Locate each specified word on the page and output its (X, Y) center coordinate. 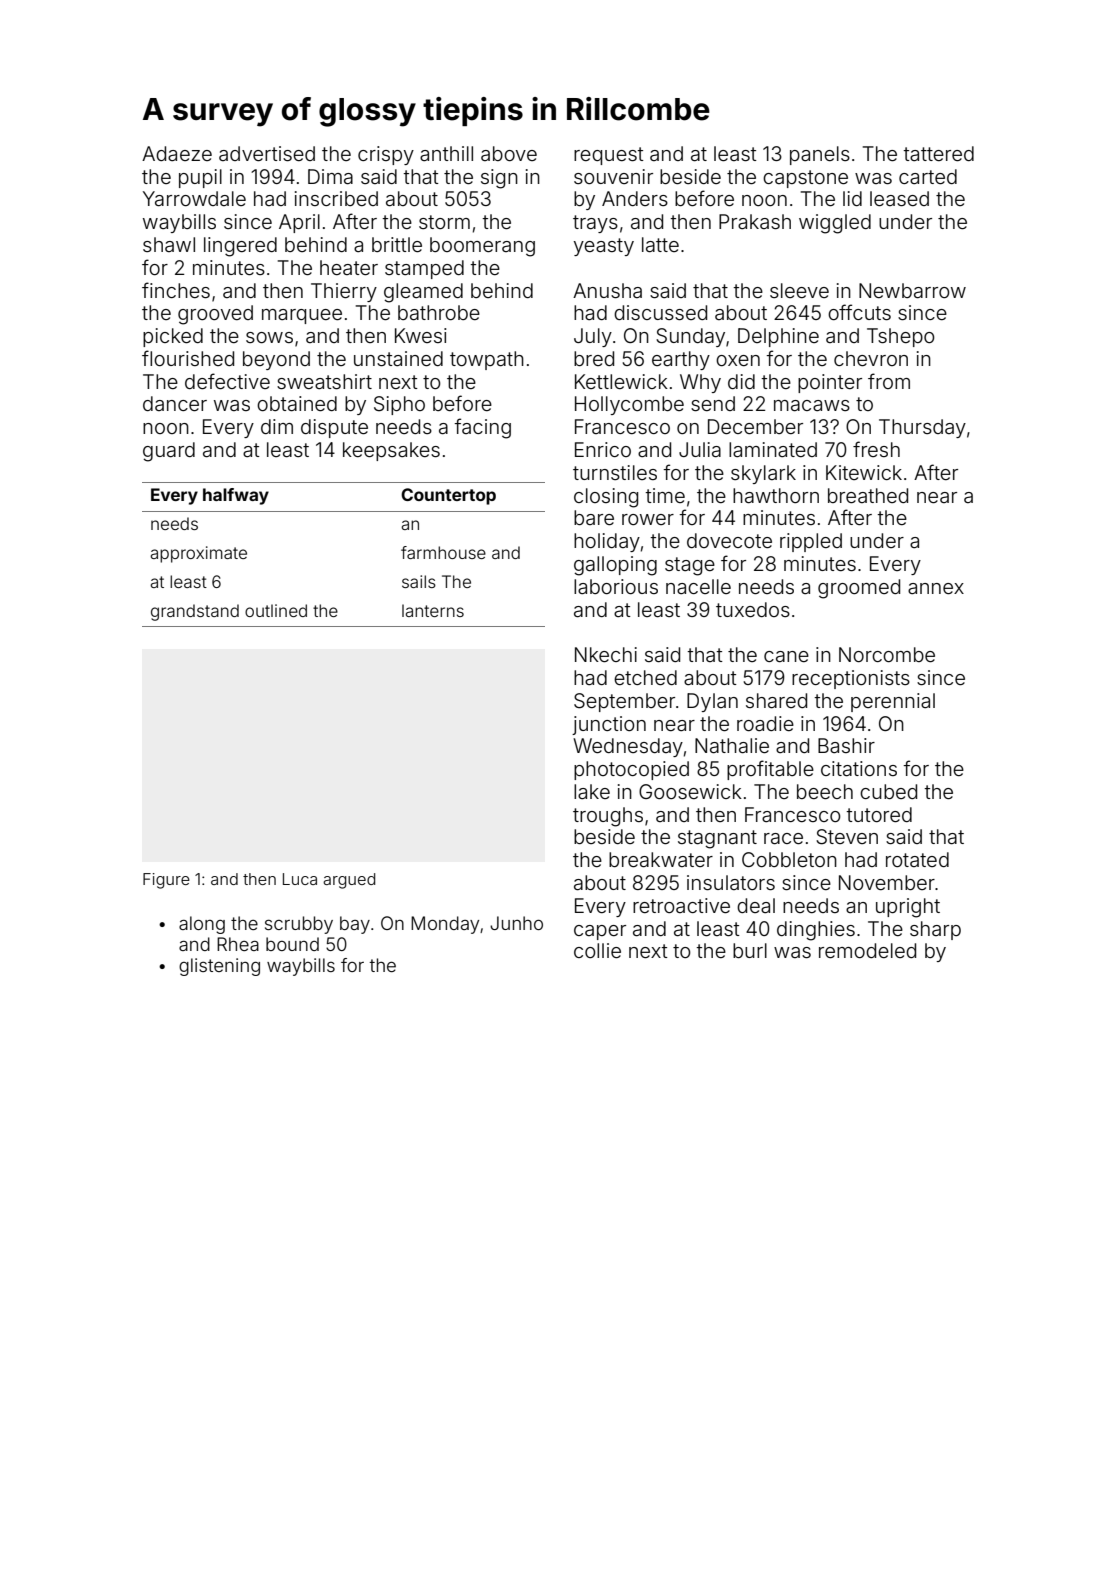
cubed (888, 791)
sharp (935, 930)
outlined (276, 610)
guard (169, 452)
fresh (876, 449)
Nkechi (606, 654)
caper (600, 932)
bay (355, 925)
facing (482, 428)
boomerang (482, 247)
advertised (267, 153)
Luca (300, 879)
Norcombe (887, 654)
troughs (608, 817)
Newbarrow (912, 290)
